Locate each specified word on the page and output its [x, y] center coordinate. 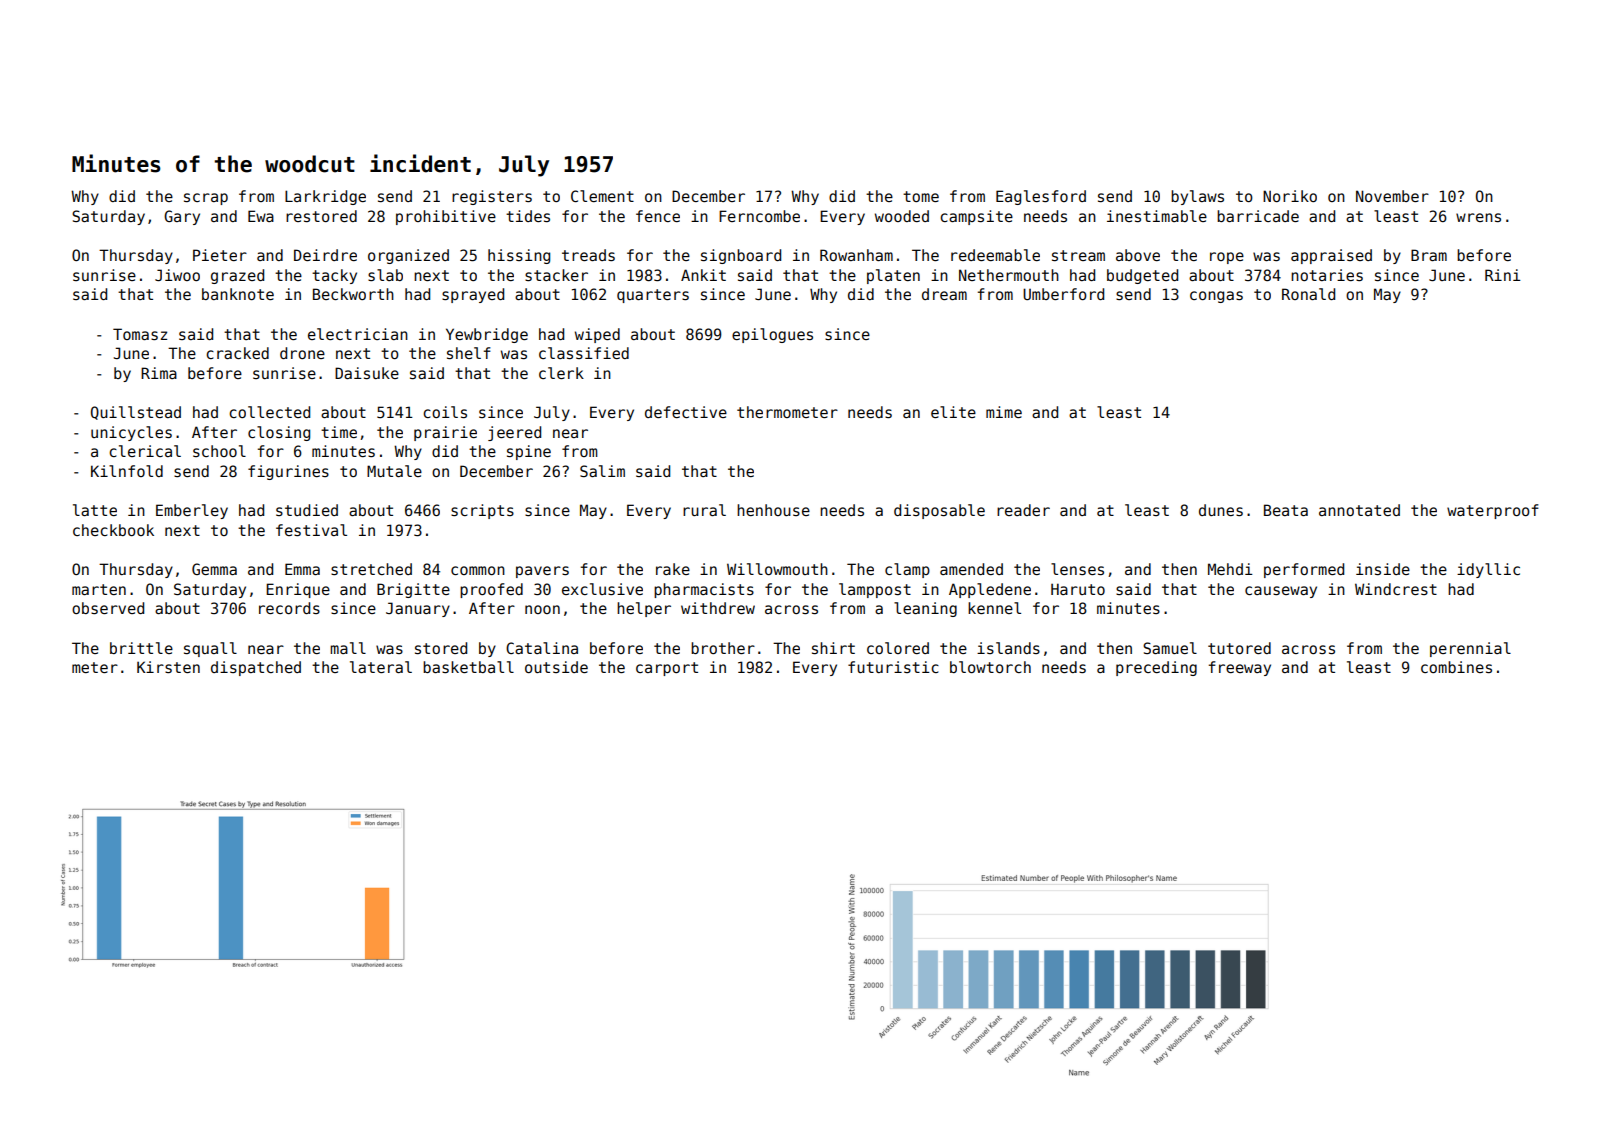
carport [667, 669]
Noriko [1290, 196]
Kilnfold [127, 471]
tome [921, 196]
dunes [1221, 510]
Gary [182, 217]
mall [348, 648]
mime [1004, 412]
